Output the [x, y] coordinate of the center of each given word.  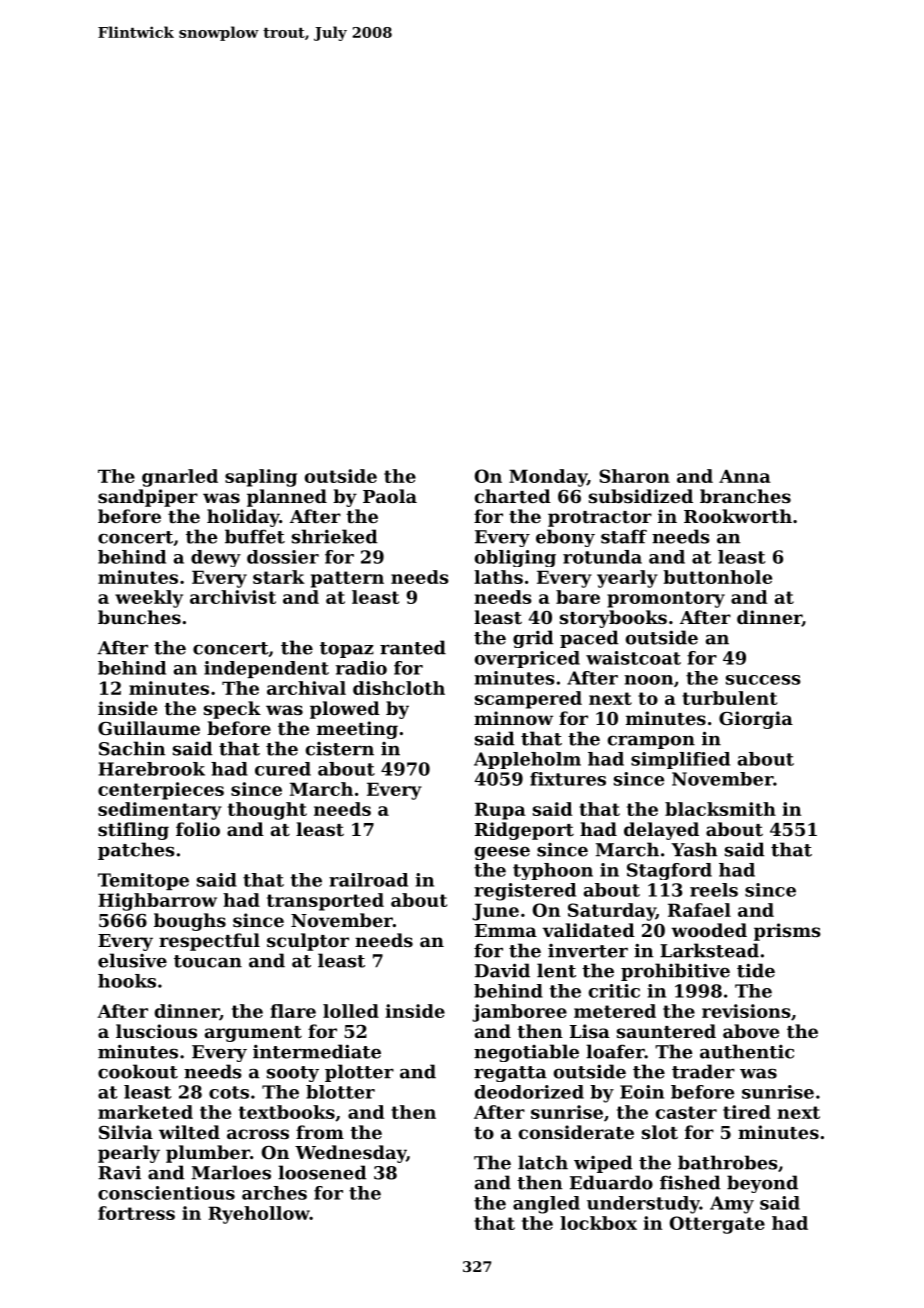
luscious [156, 1031]
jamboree [519, 1013]
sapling [261, 478]
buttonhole [717, 577]
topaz [347, 650]
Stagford [669, 871]
